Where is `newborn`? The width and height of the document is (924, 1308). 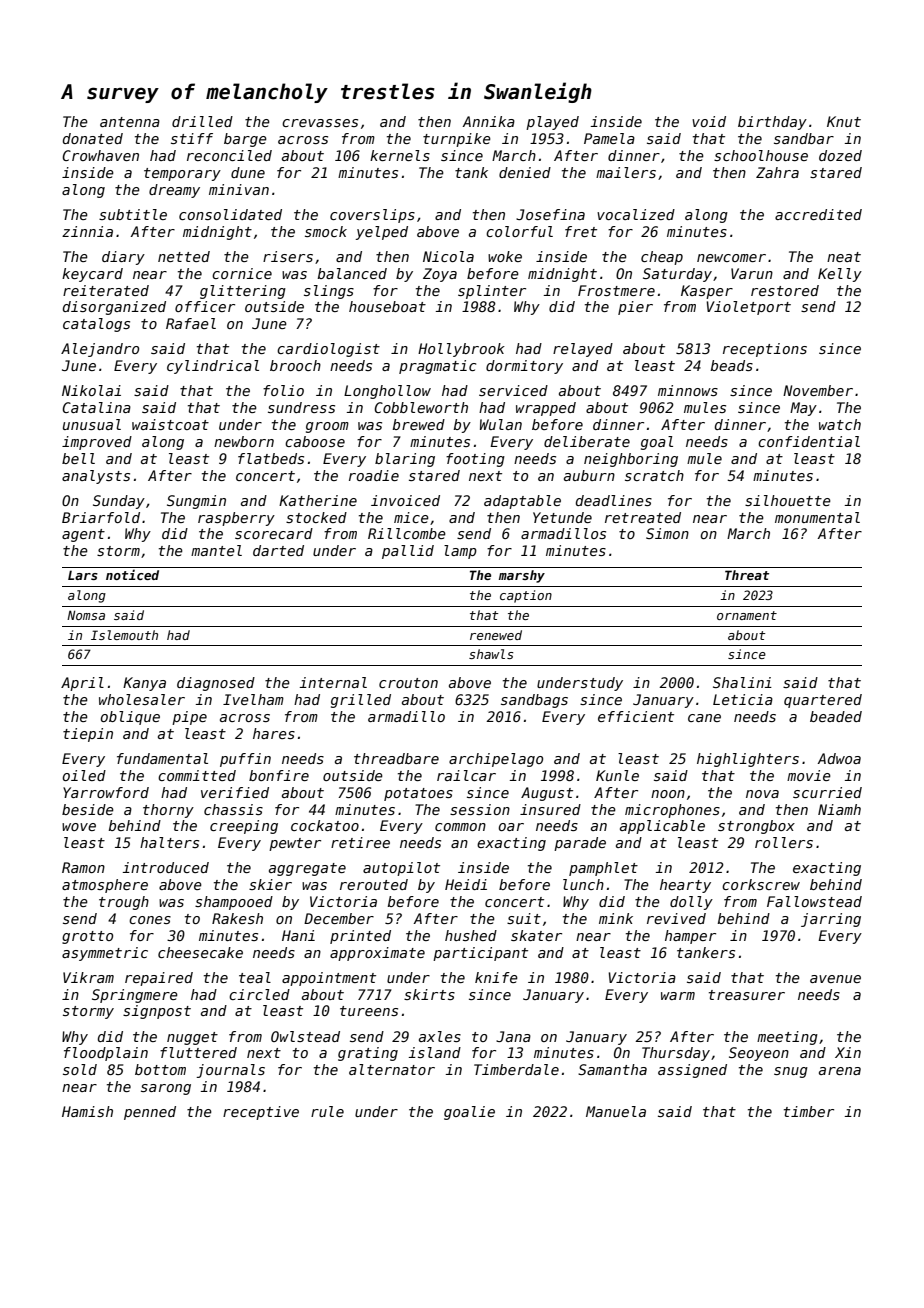
newborn is located at coordinates (244, 441).
